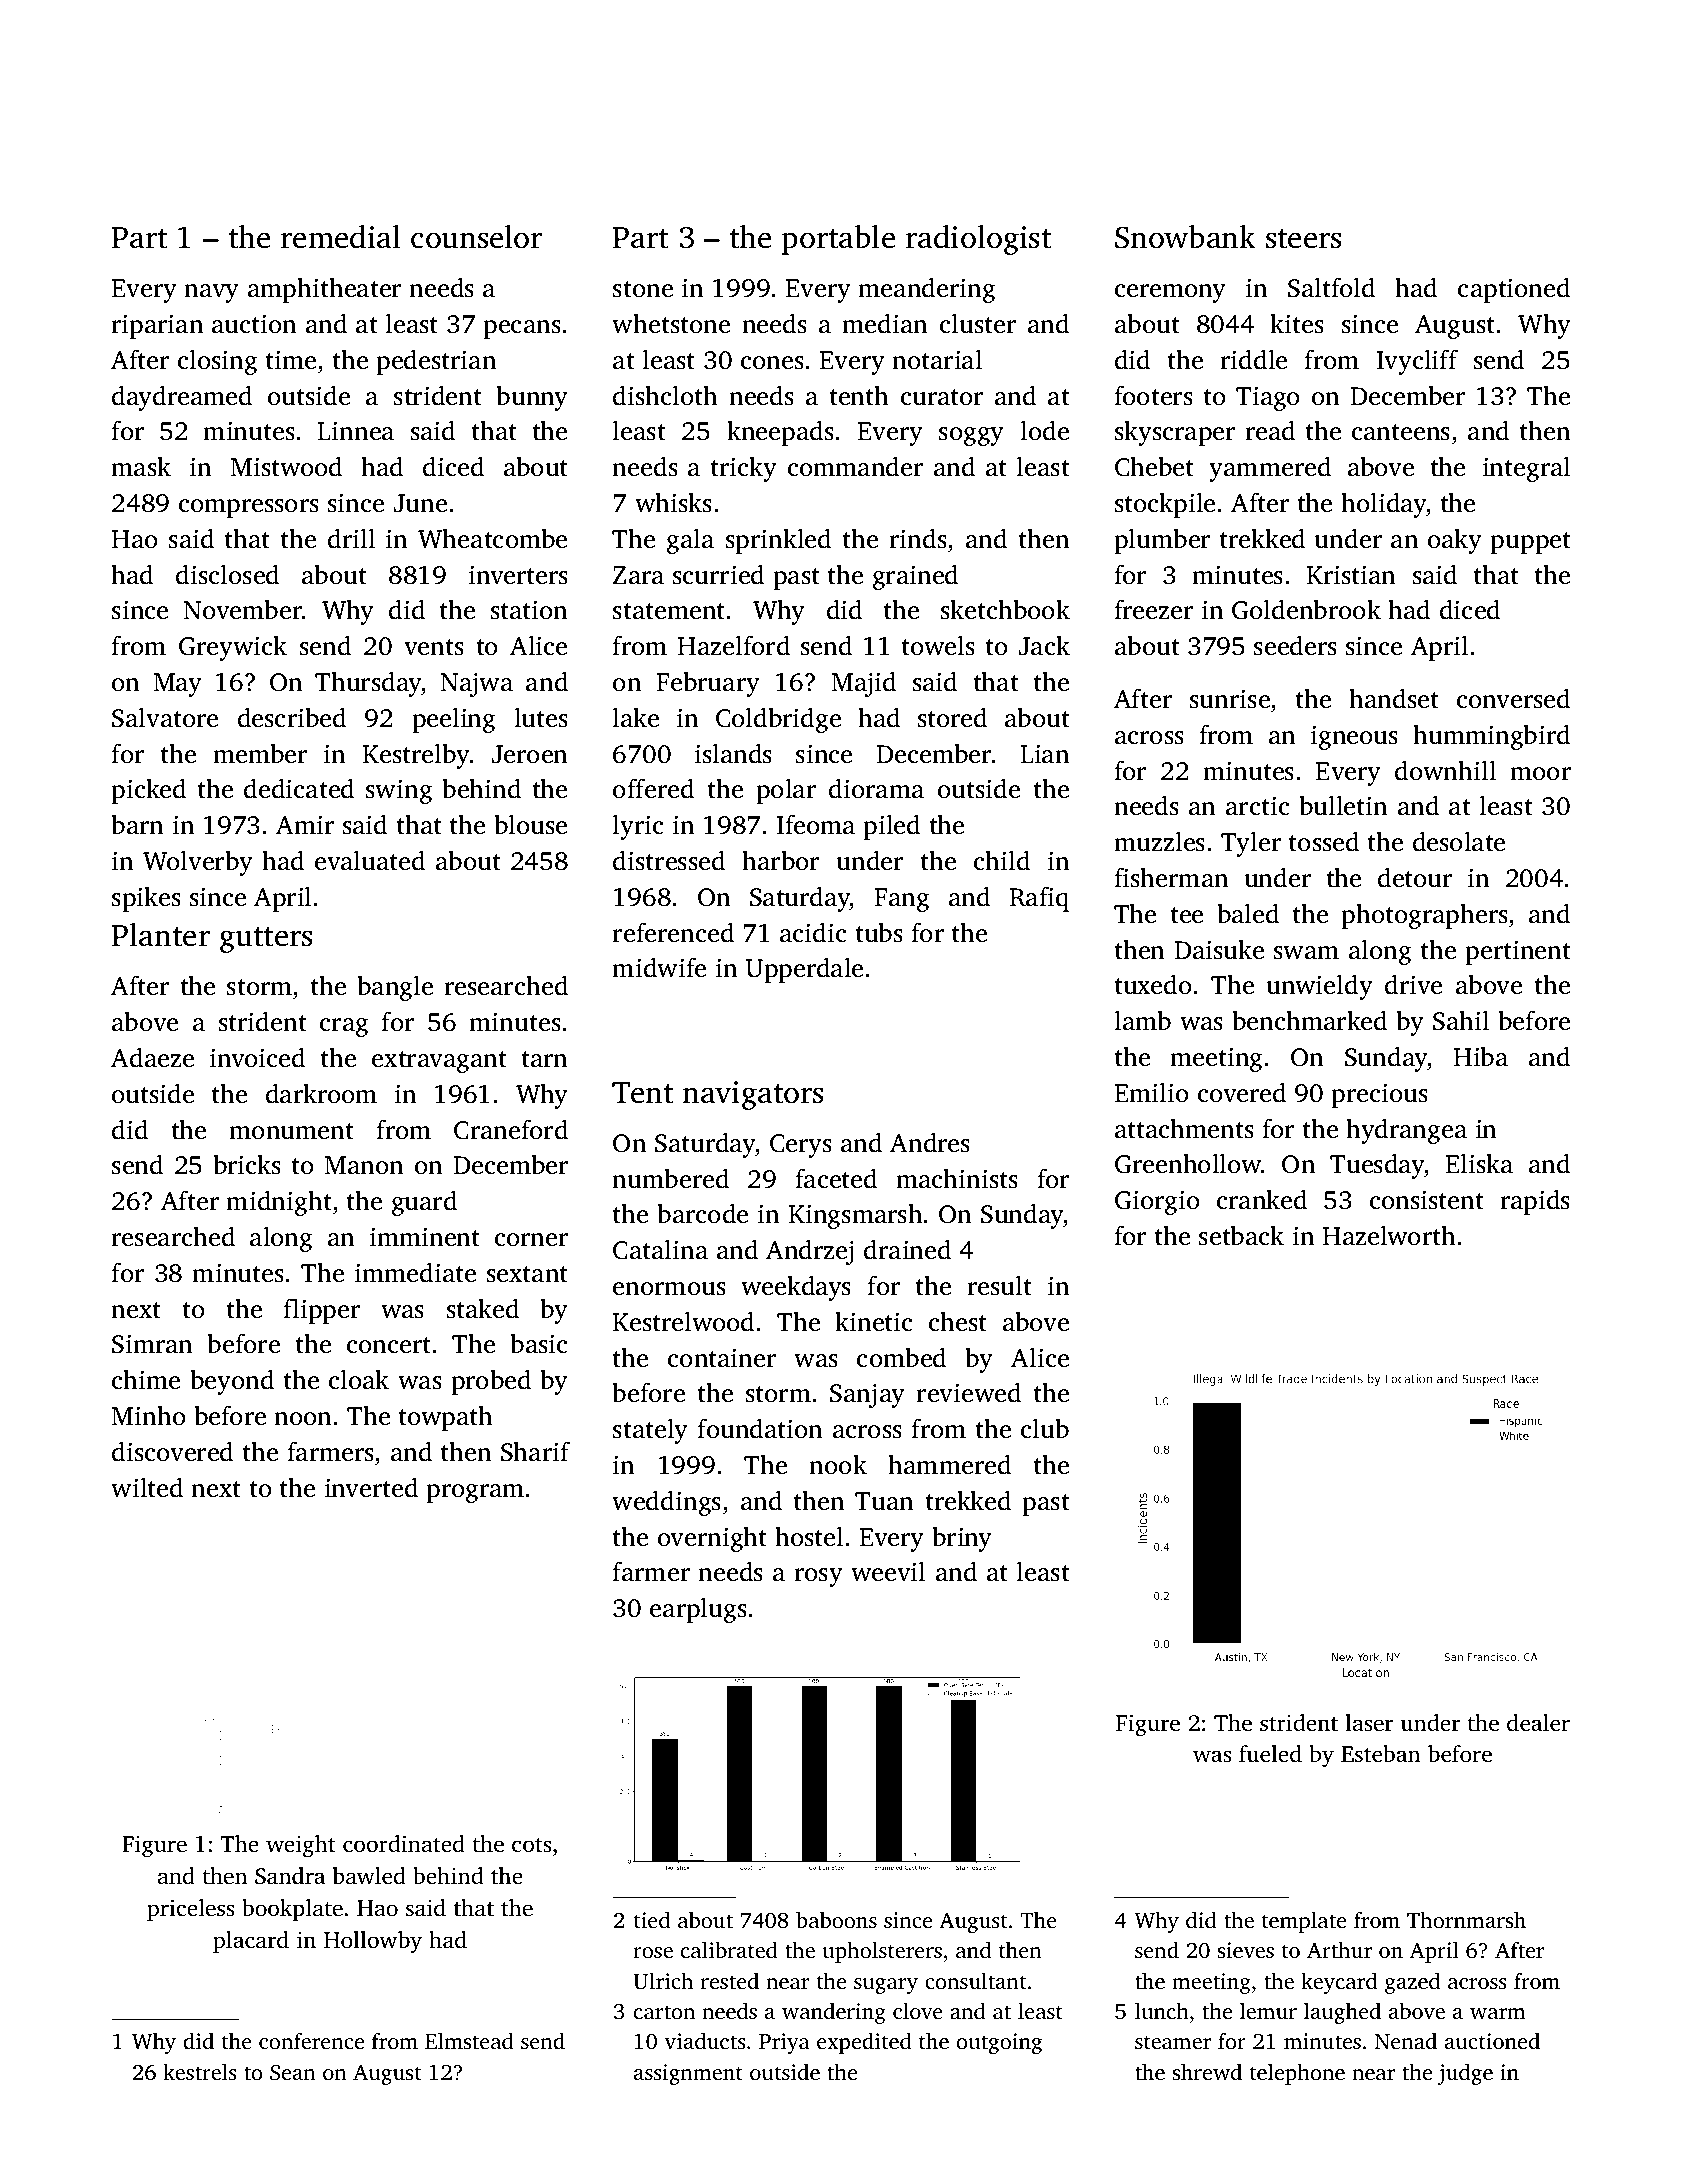  What do you see at coordinates (404, 1844) in the screenshot?
I see `coordinated` at bounding box center [404, 1844].
